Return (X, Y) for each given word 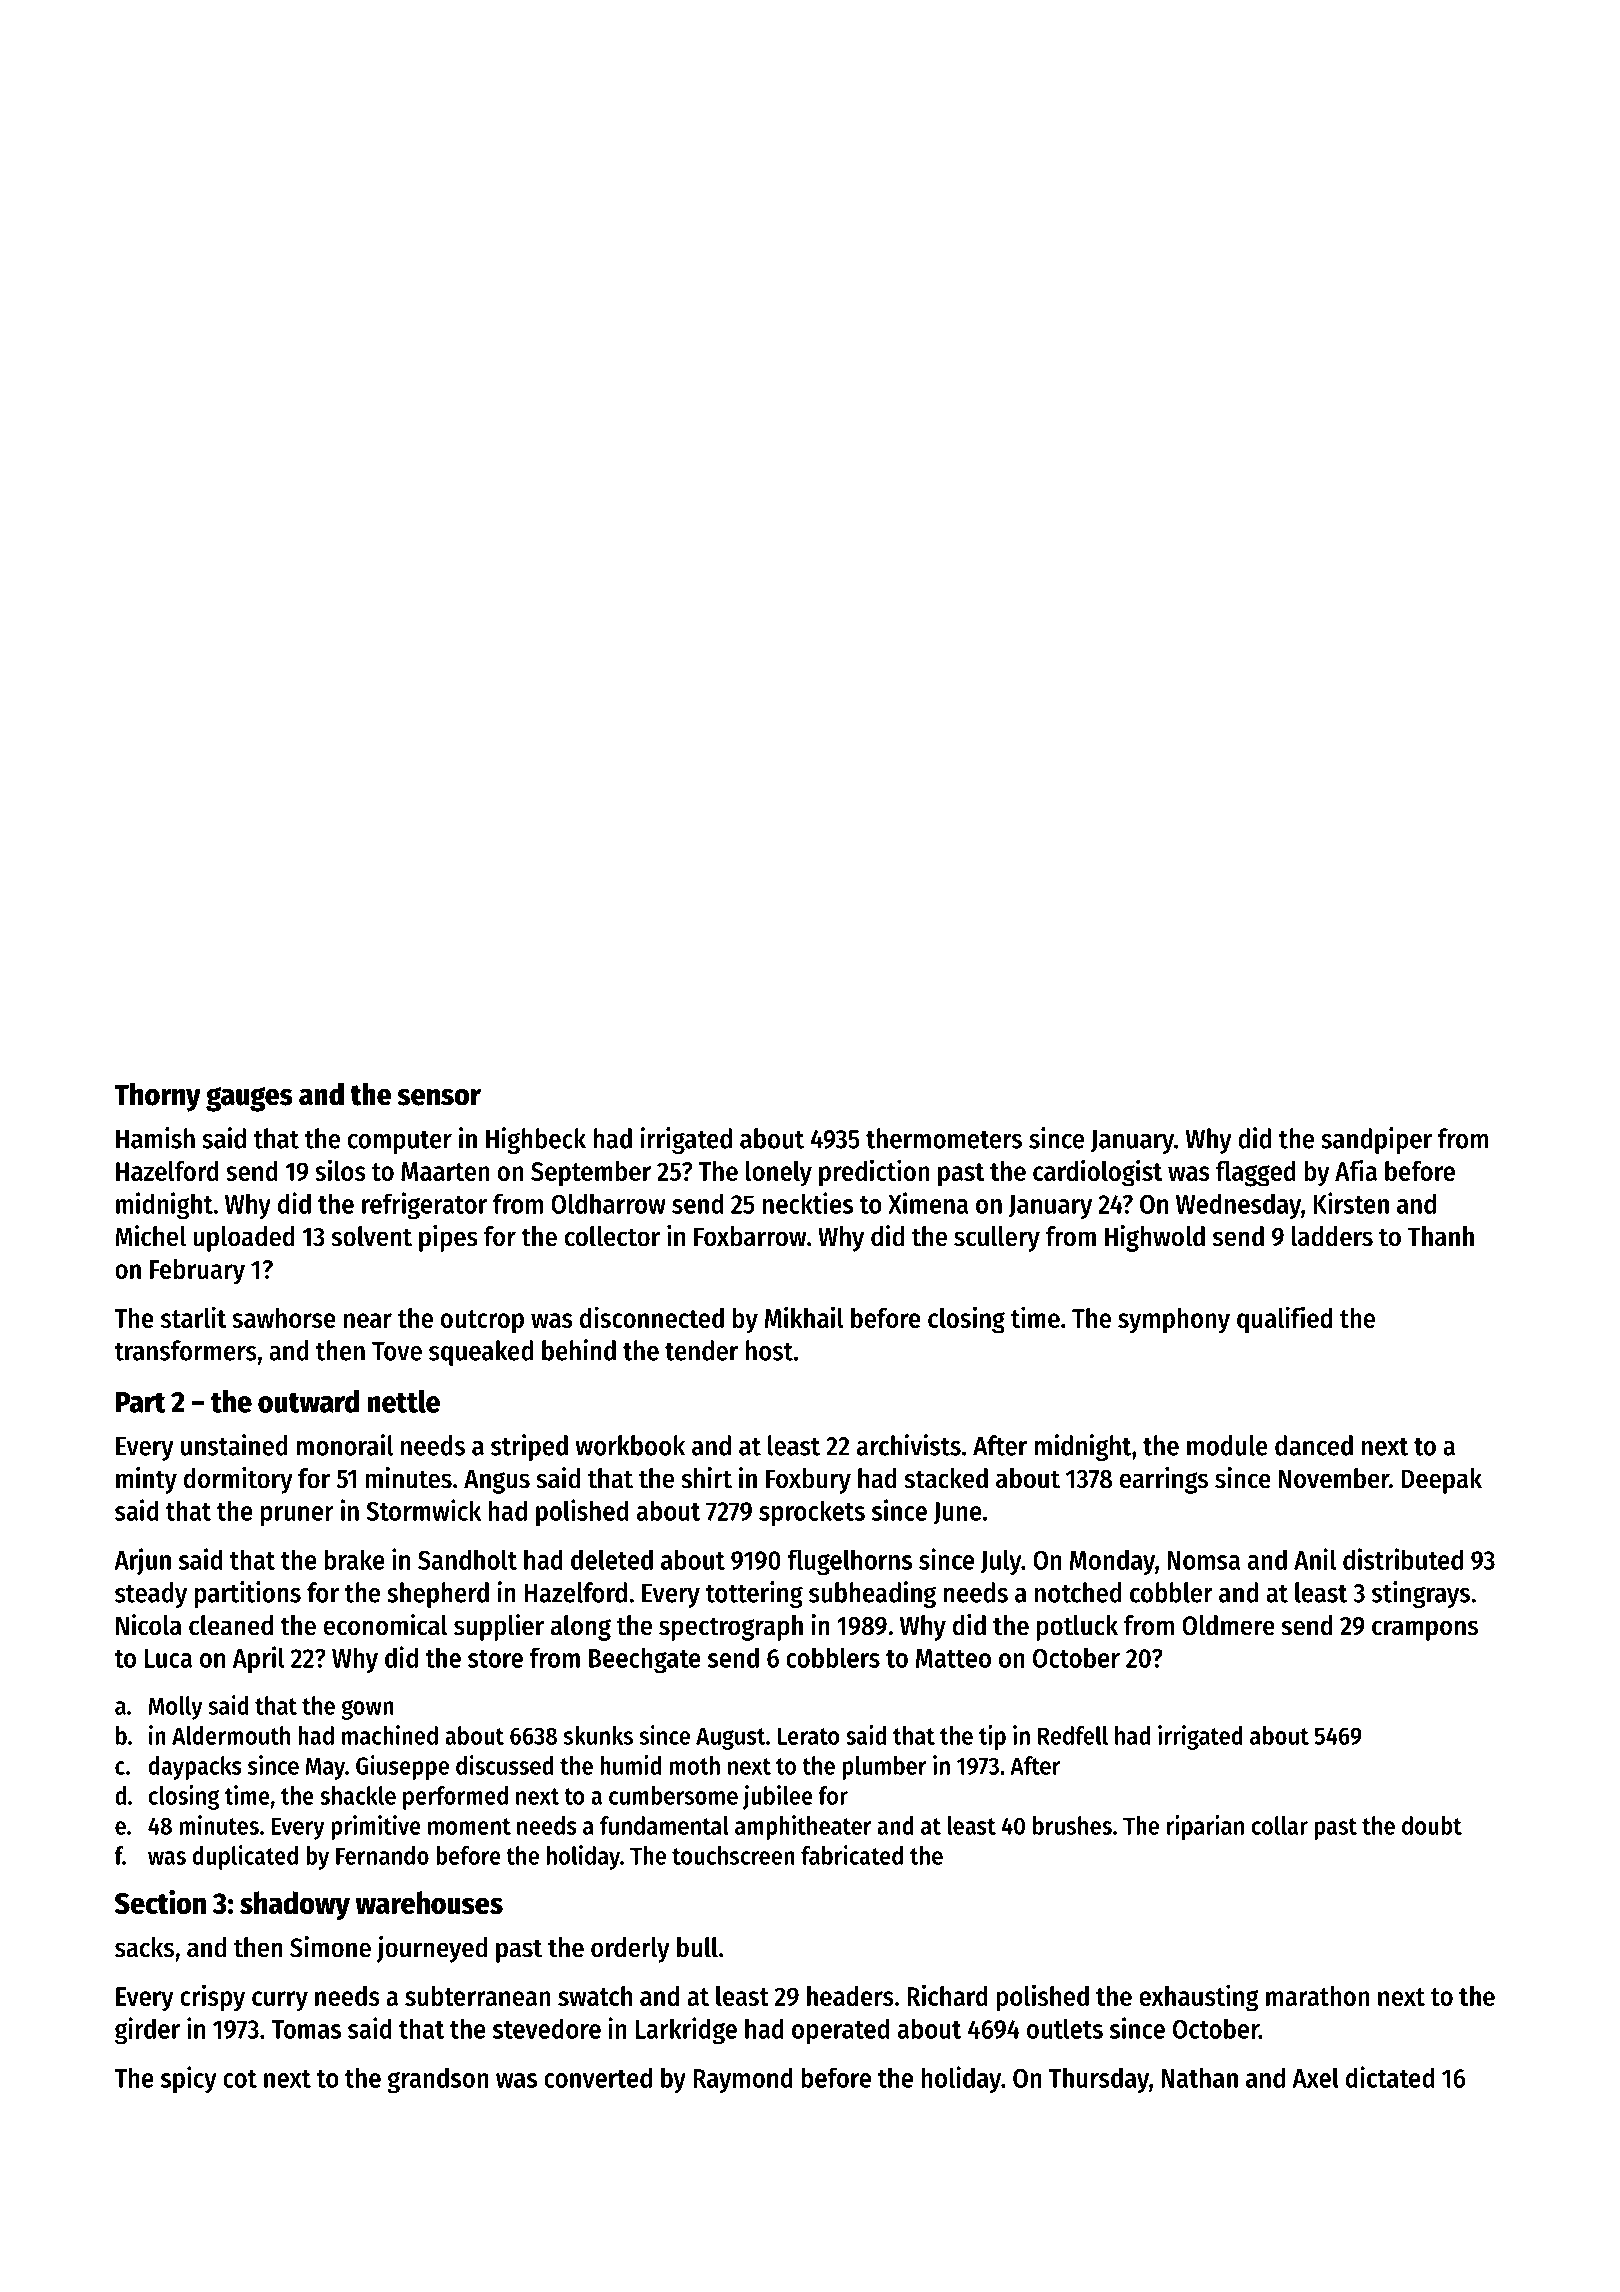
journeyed (432, 1949)
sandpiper (1376, 1140)
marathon (1318, 1996)
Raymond (743, 2080)
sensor (439, 1097)
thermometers (944, 1138)
